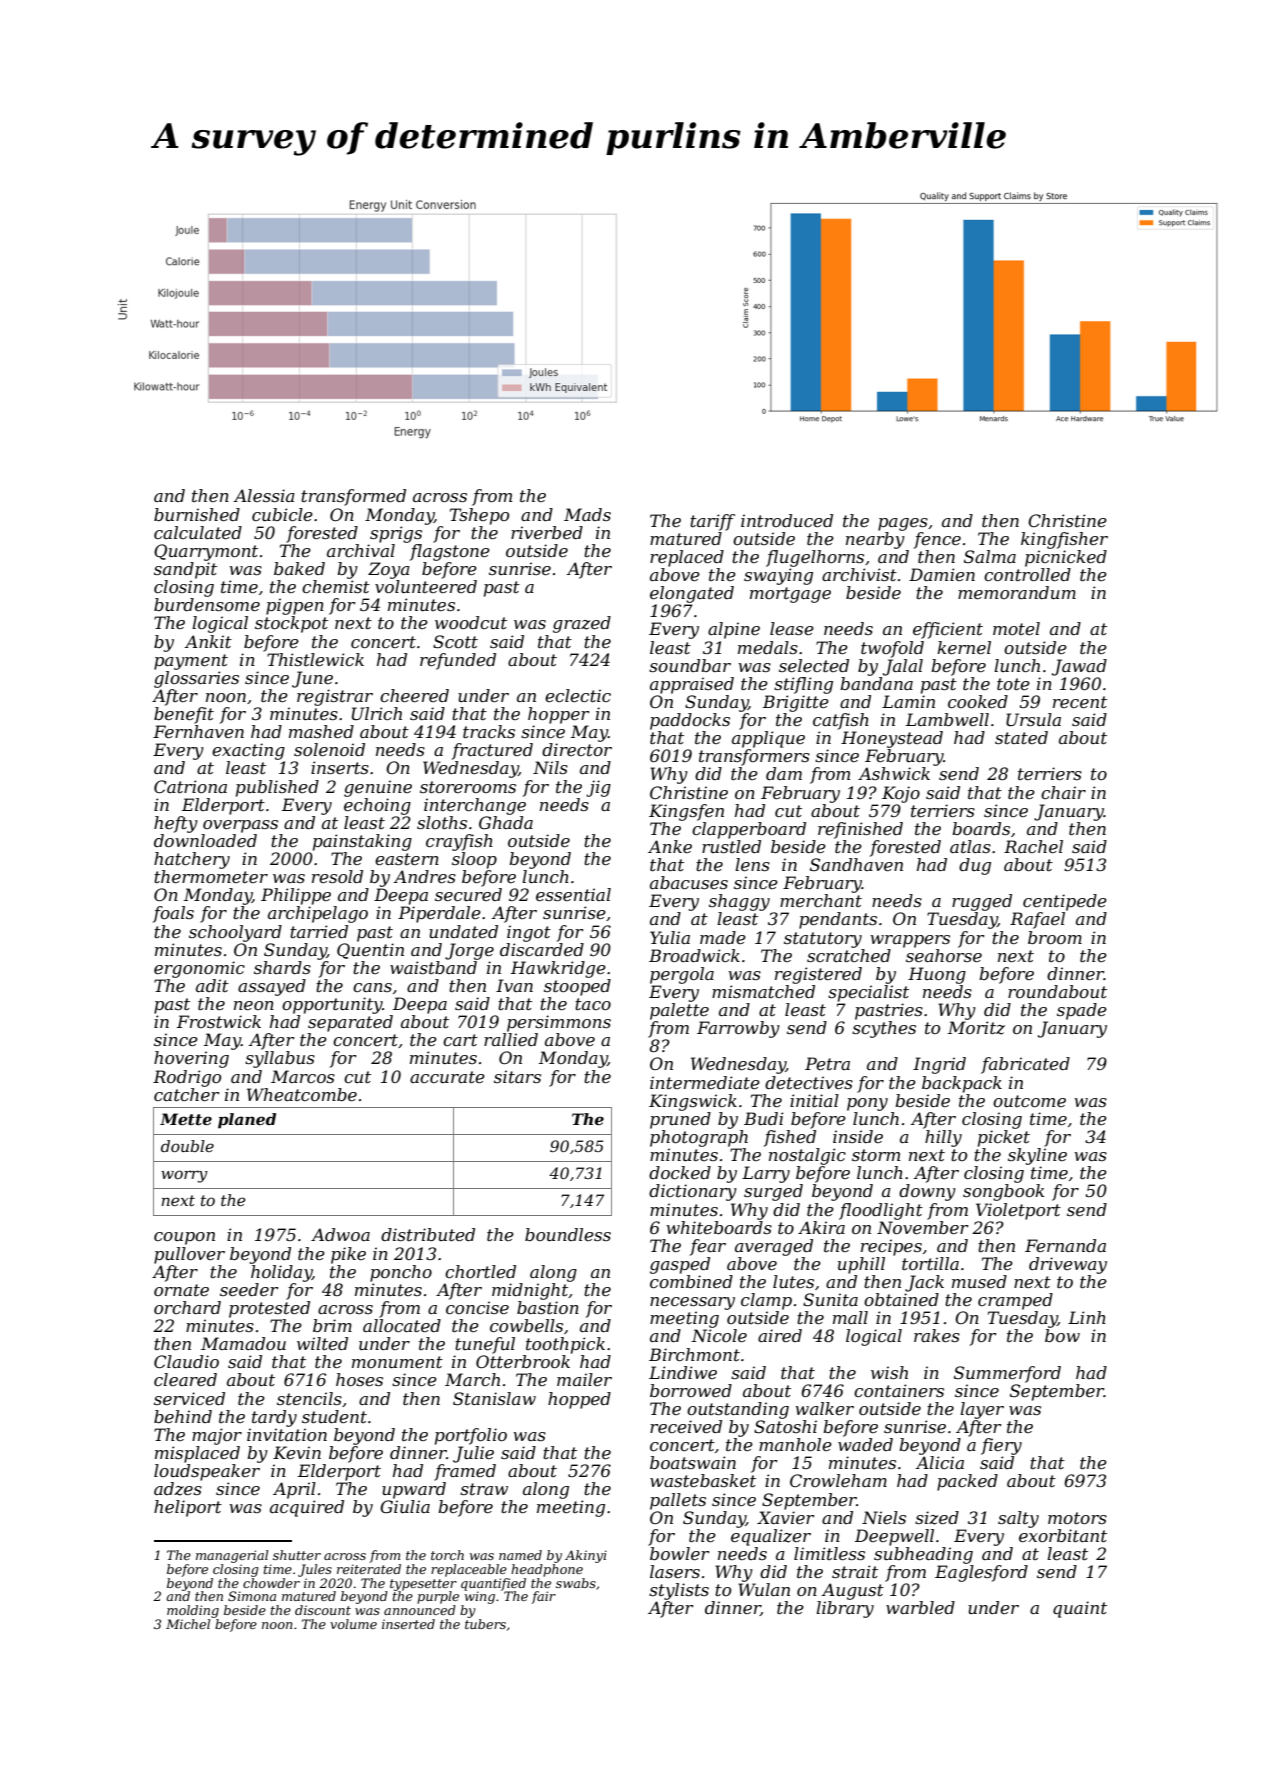 This screenshot has height=1783, width=1261. What do you see at coordinates (892, 649) in the screenshot?
I see `twofold` at bounding box center [892, 649].
